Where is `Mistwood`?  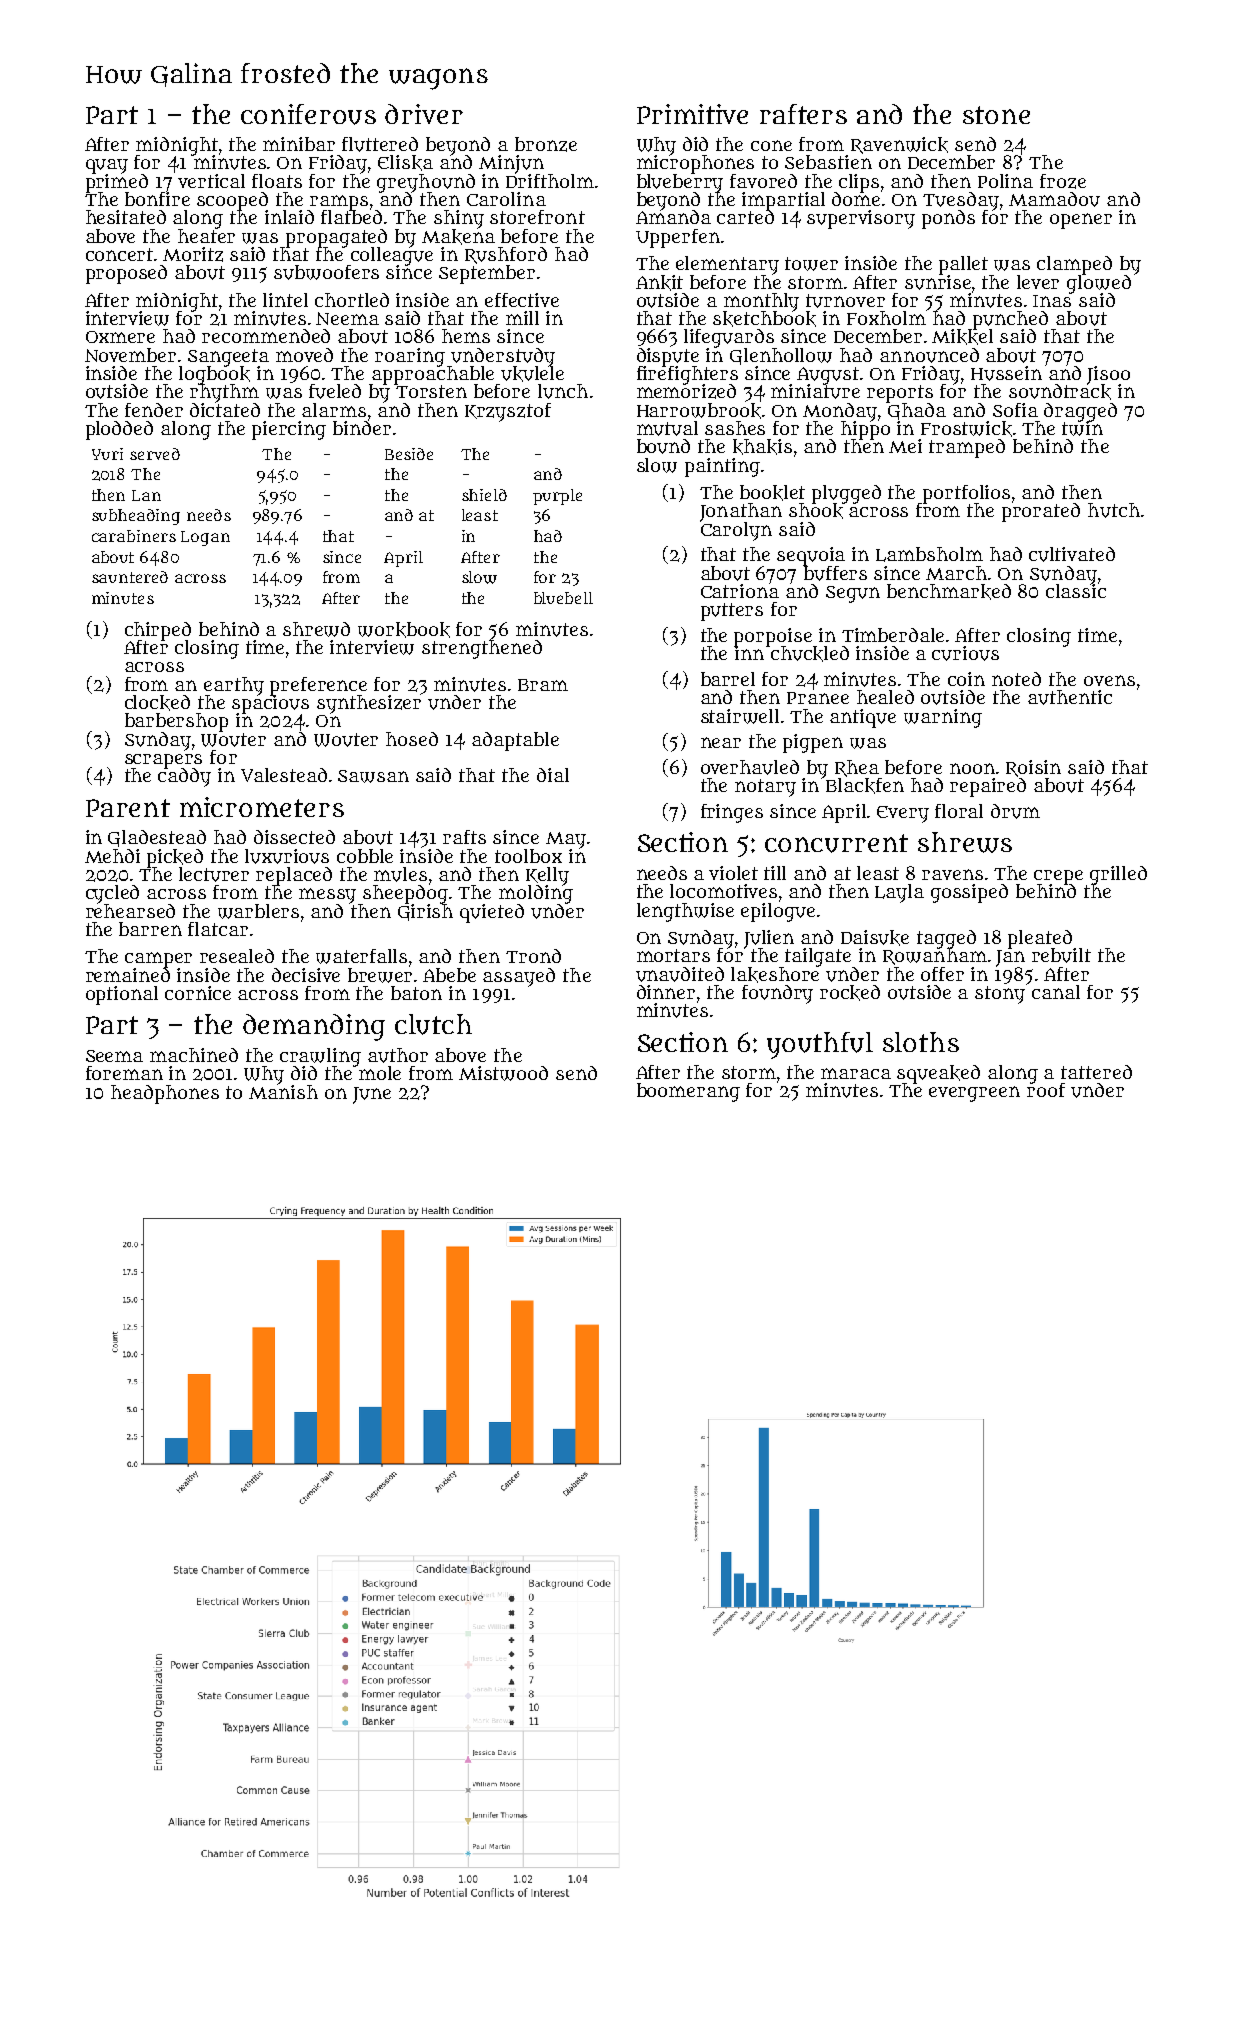
Mistwood is located at coordinates (503, 1073).
